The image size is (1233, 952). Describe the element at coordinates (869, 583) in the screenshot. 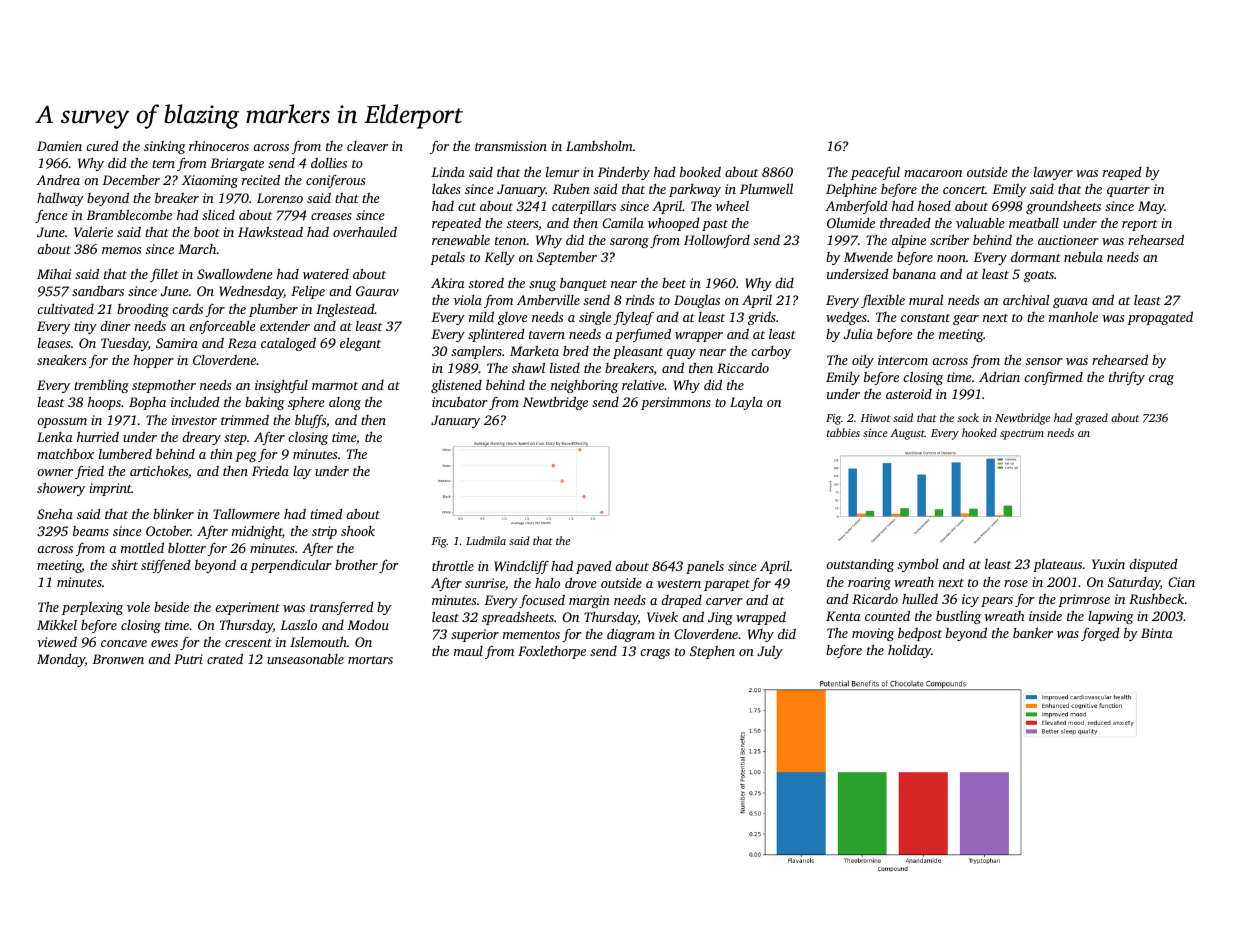

I see `roaring` at that location.
